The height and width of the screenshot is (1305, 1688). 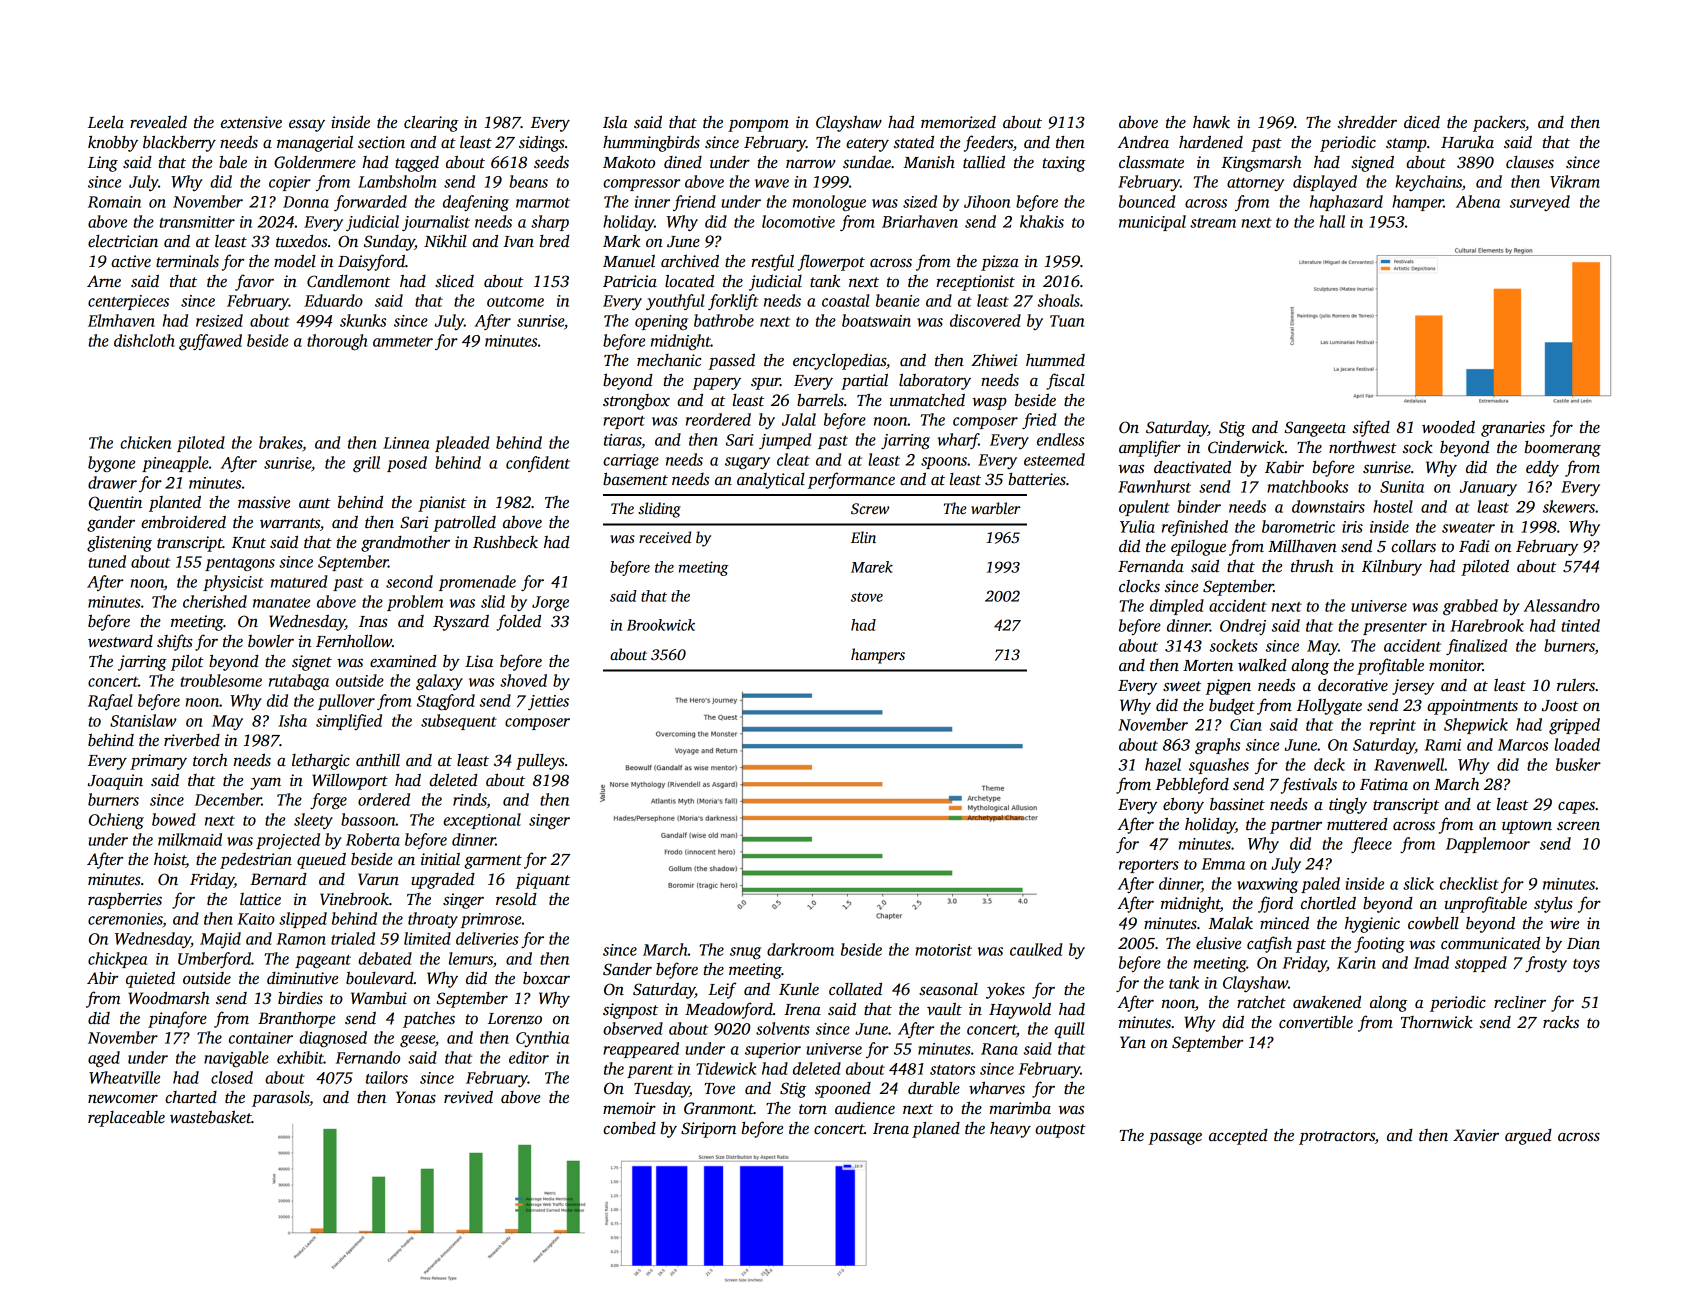 I want to click on revealed, so click(x=158, y=122).
